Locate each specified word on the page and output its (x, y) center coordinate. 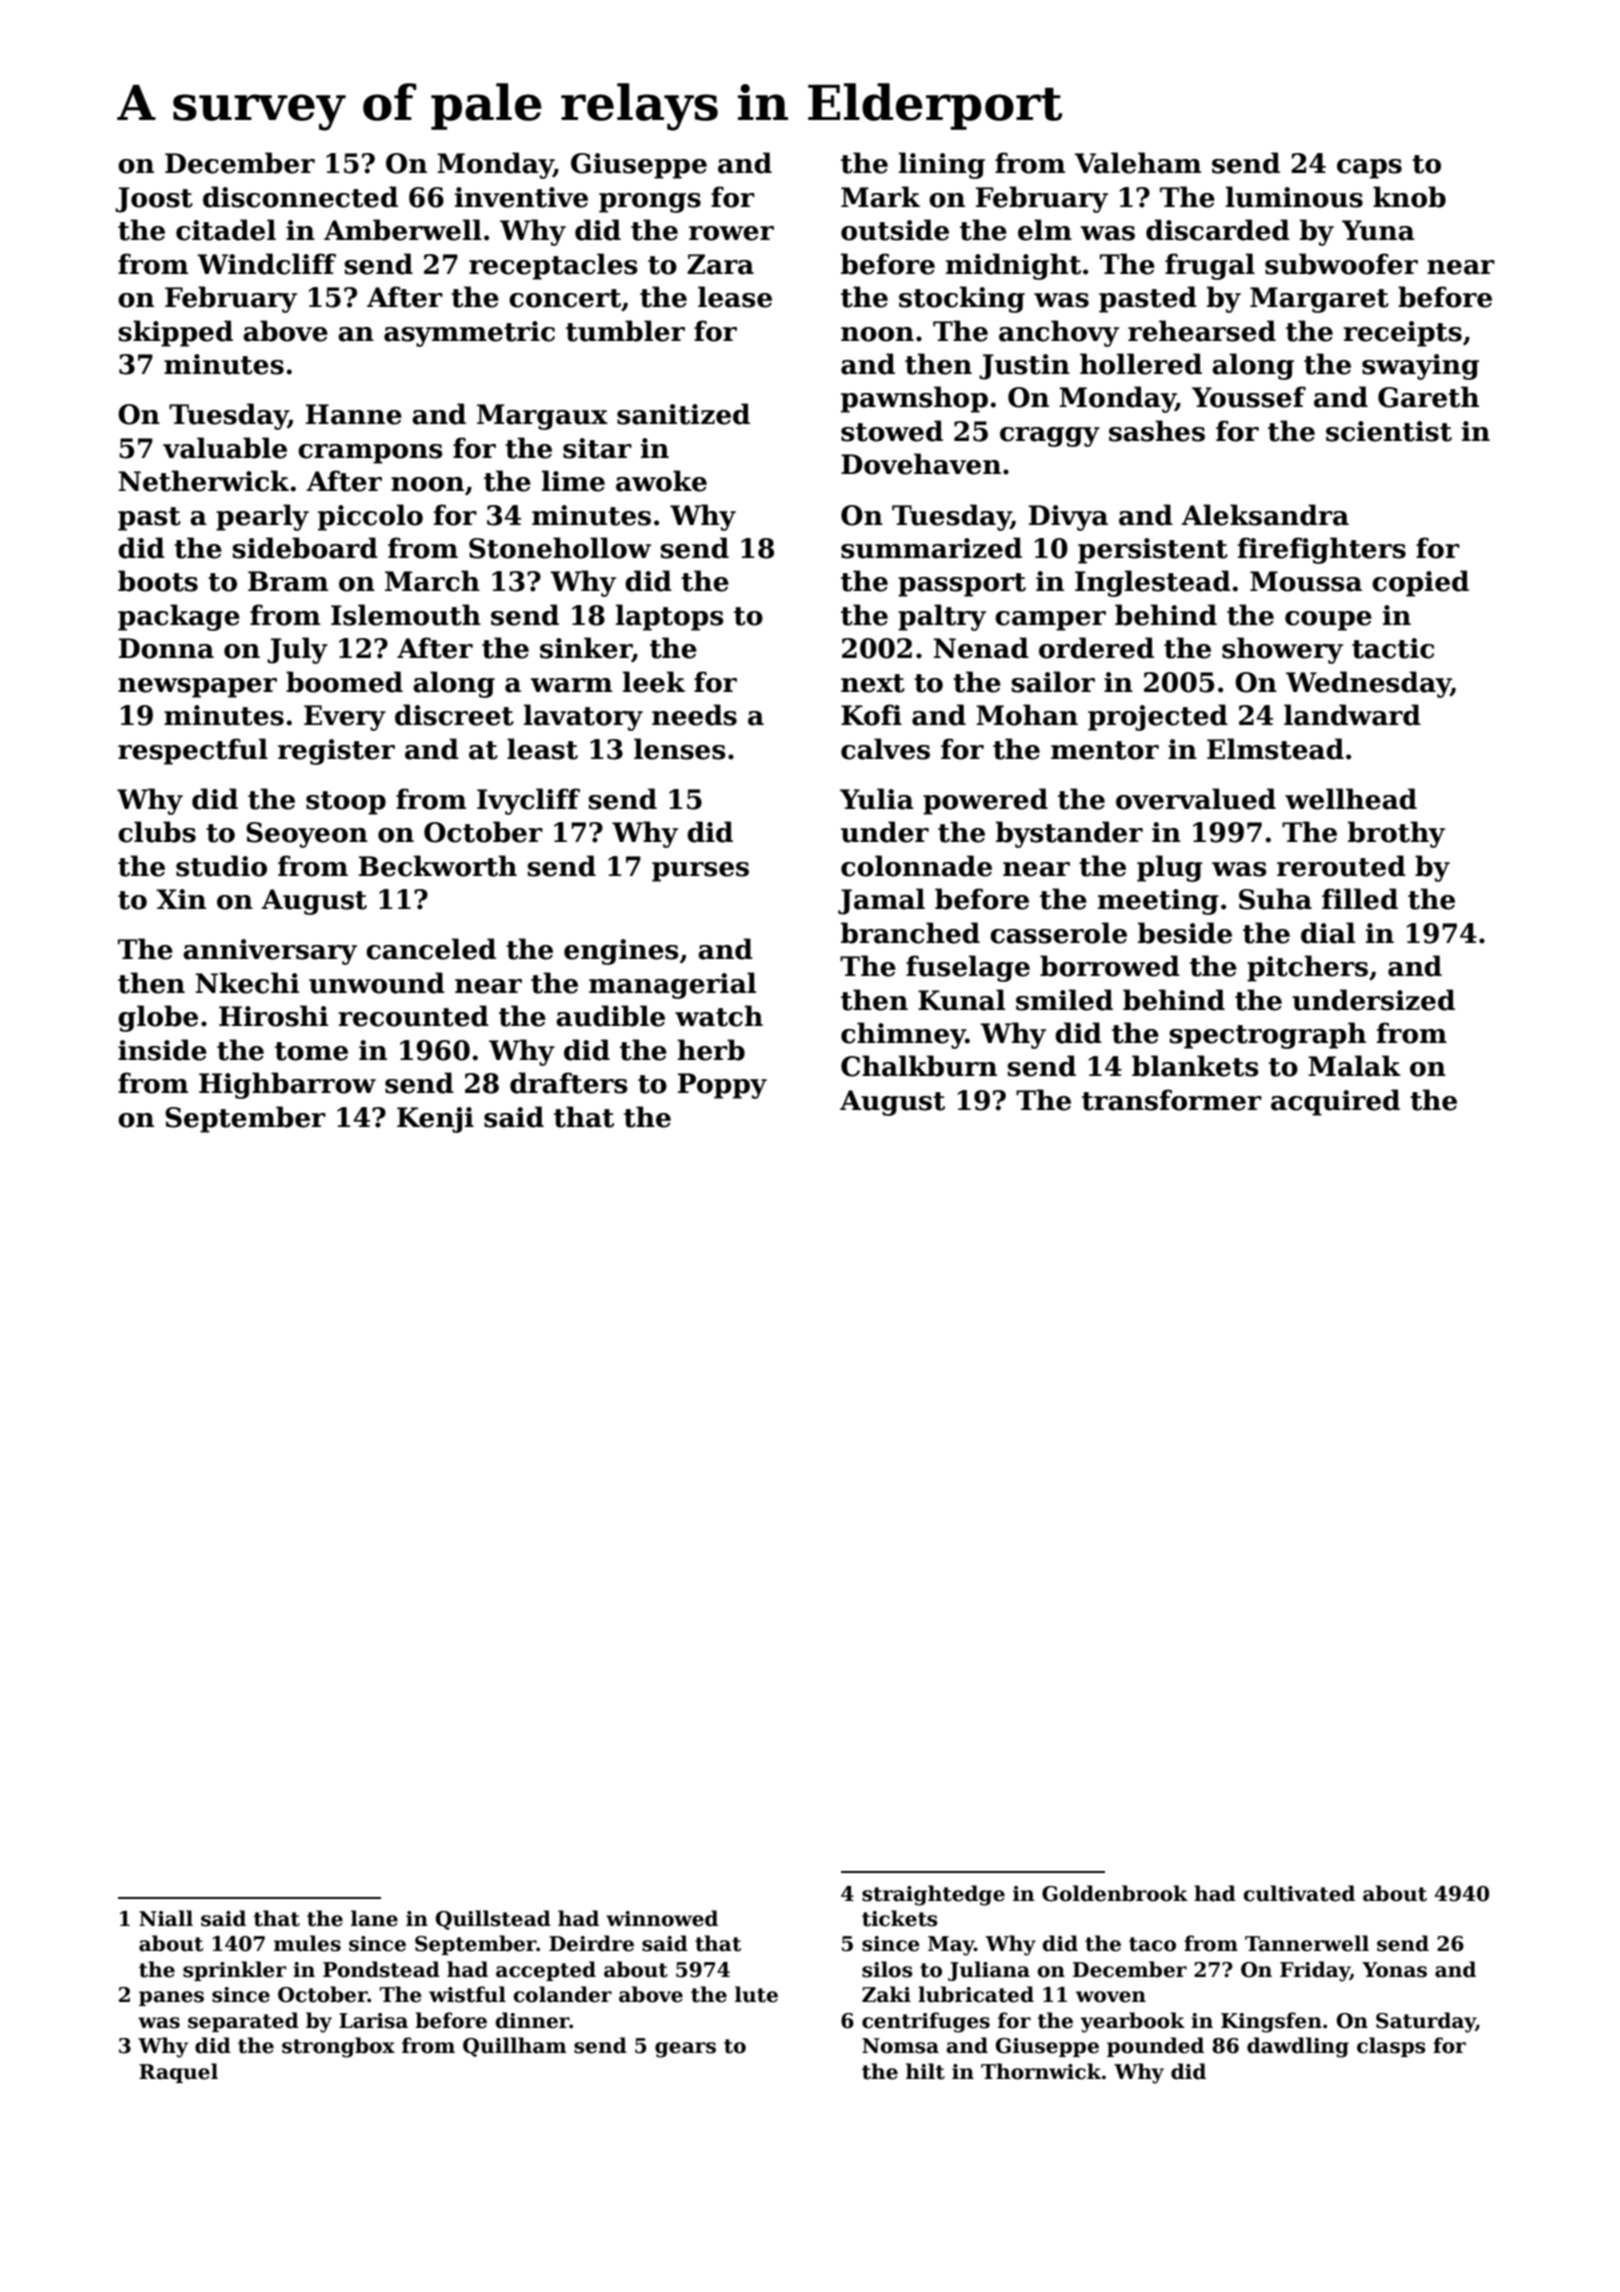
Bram (288, 581)
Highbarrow (287, 1085)
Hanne (354, 414)
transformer (1172, 1100)
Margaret (1319, 300)
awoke (661, 481)
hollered (1141, 364)
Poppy (722, 1086)
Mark (880, 197)
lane (374, 1918)
